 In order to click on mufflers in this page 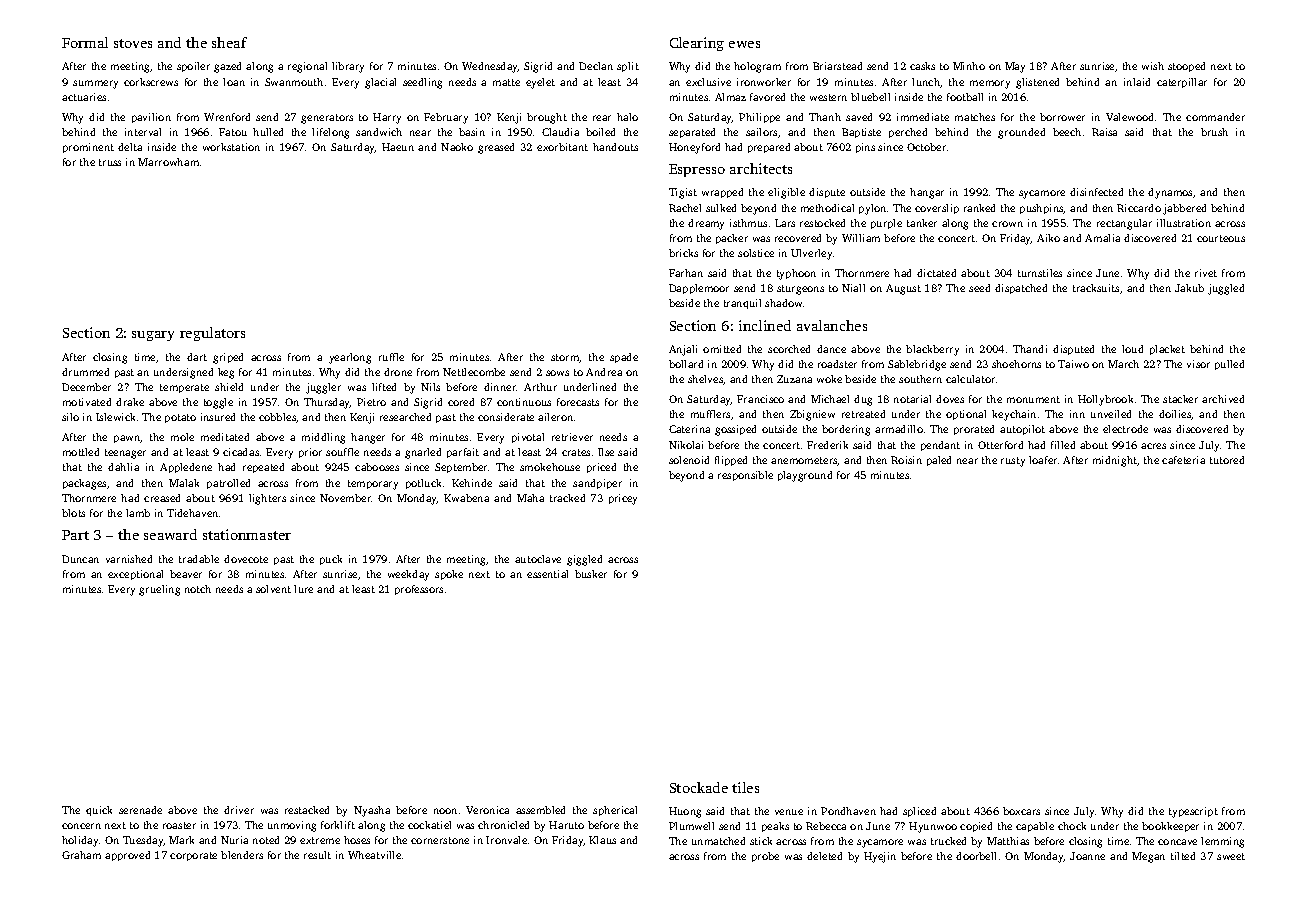, I will do `click(710, 414)`.
